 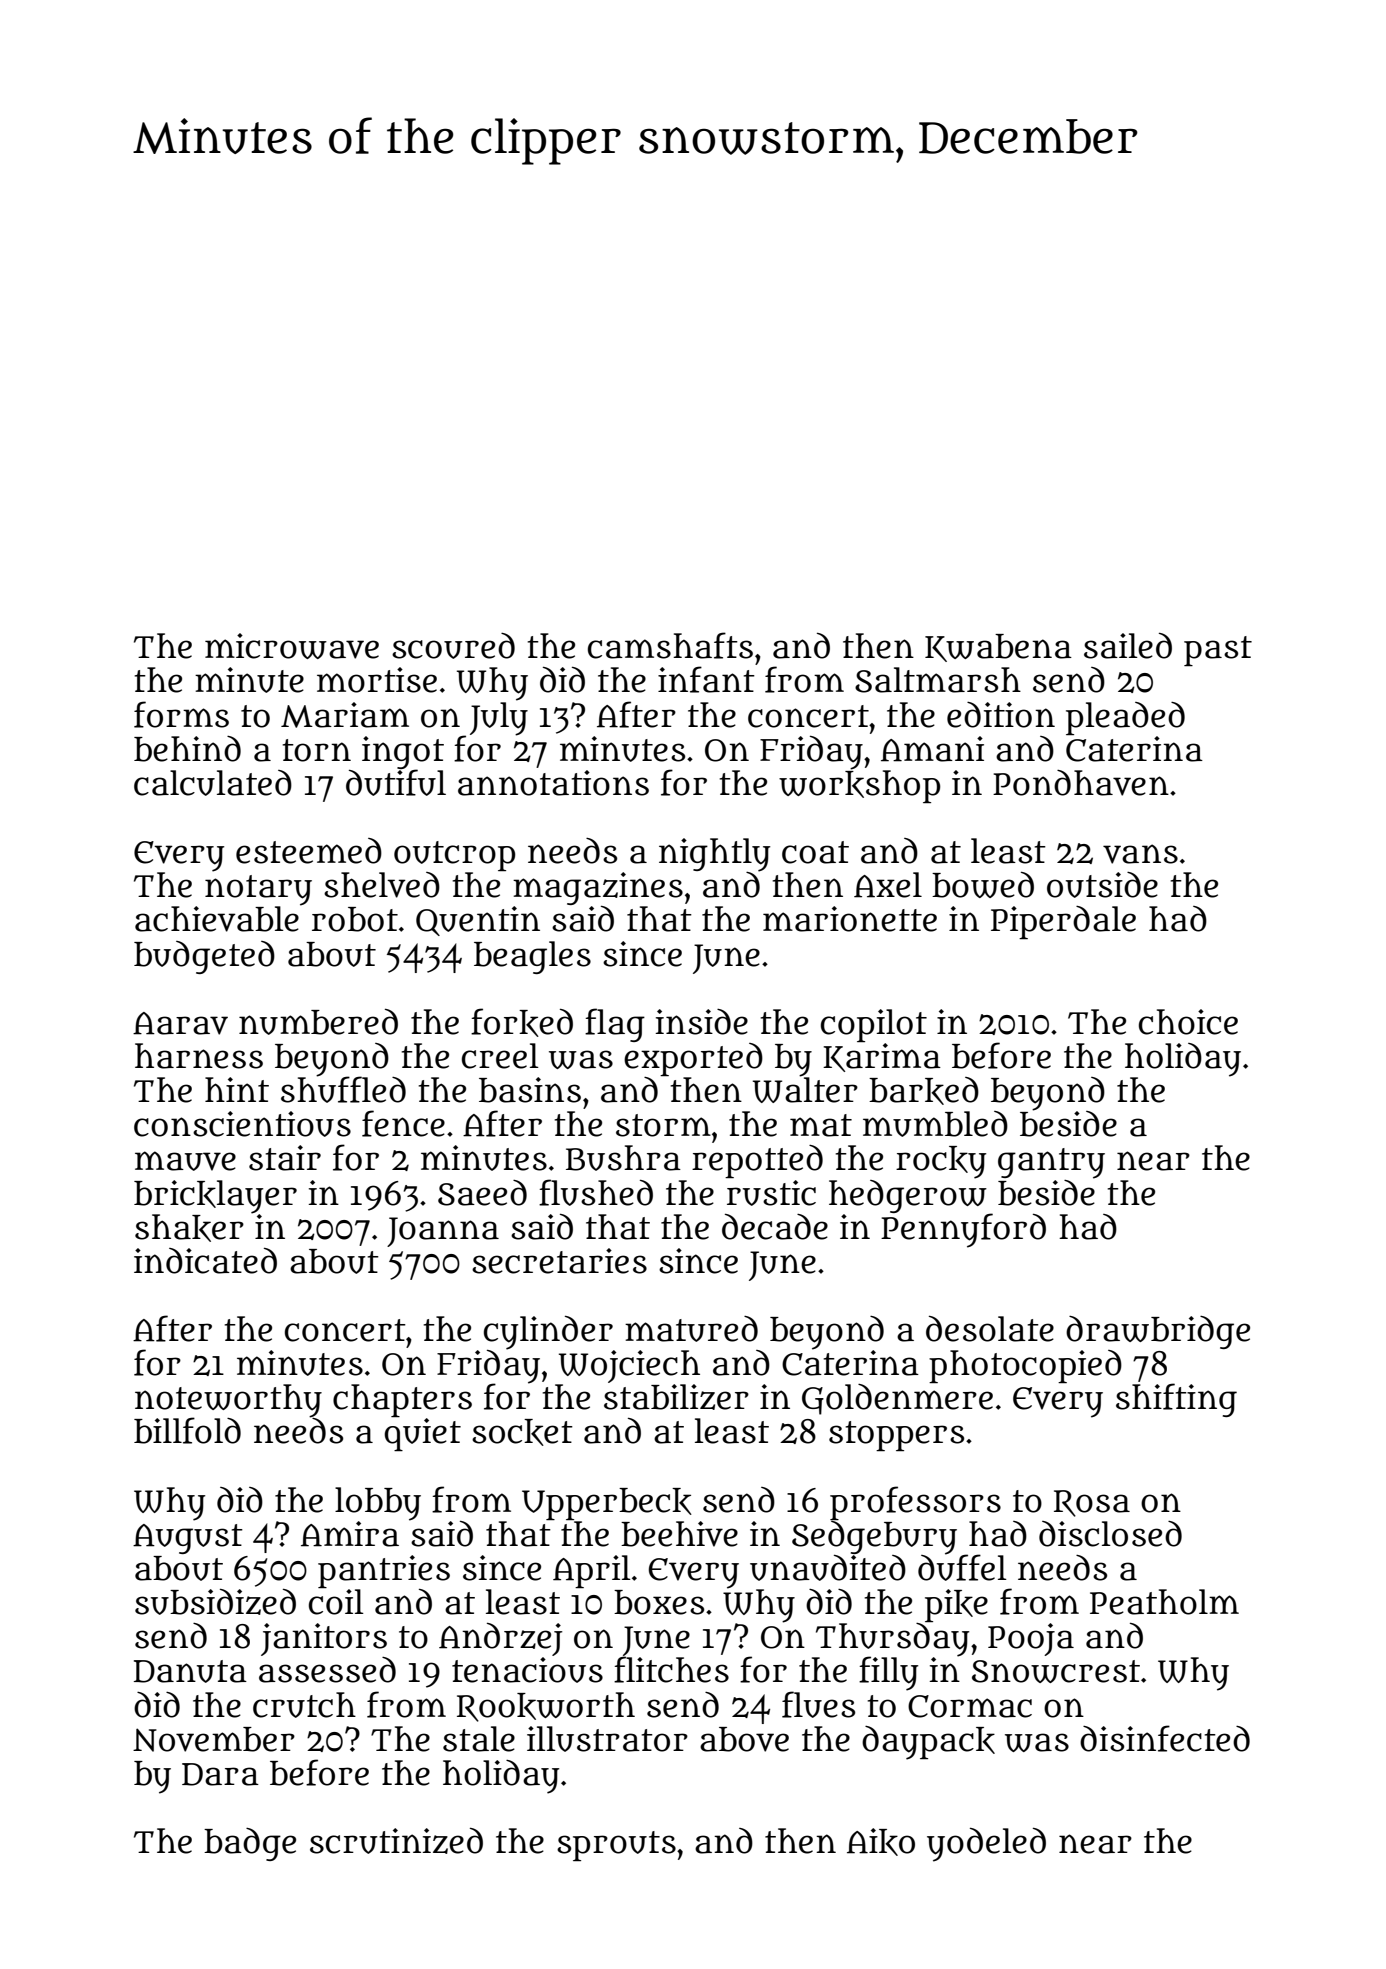 What do you see at coordinates (479, 1739) in the screenshot?
I see `stale` at bounding box center [479, 1739].
